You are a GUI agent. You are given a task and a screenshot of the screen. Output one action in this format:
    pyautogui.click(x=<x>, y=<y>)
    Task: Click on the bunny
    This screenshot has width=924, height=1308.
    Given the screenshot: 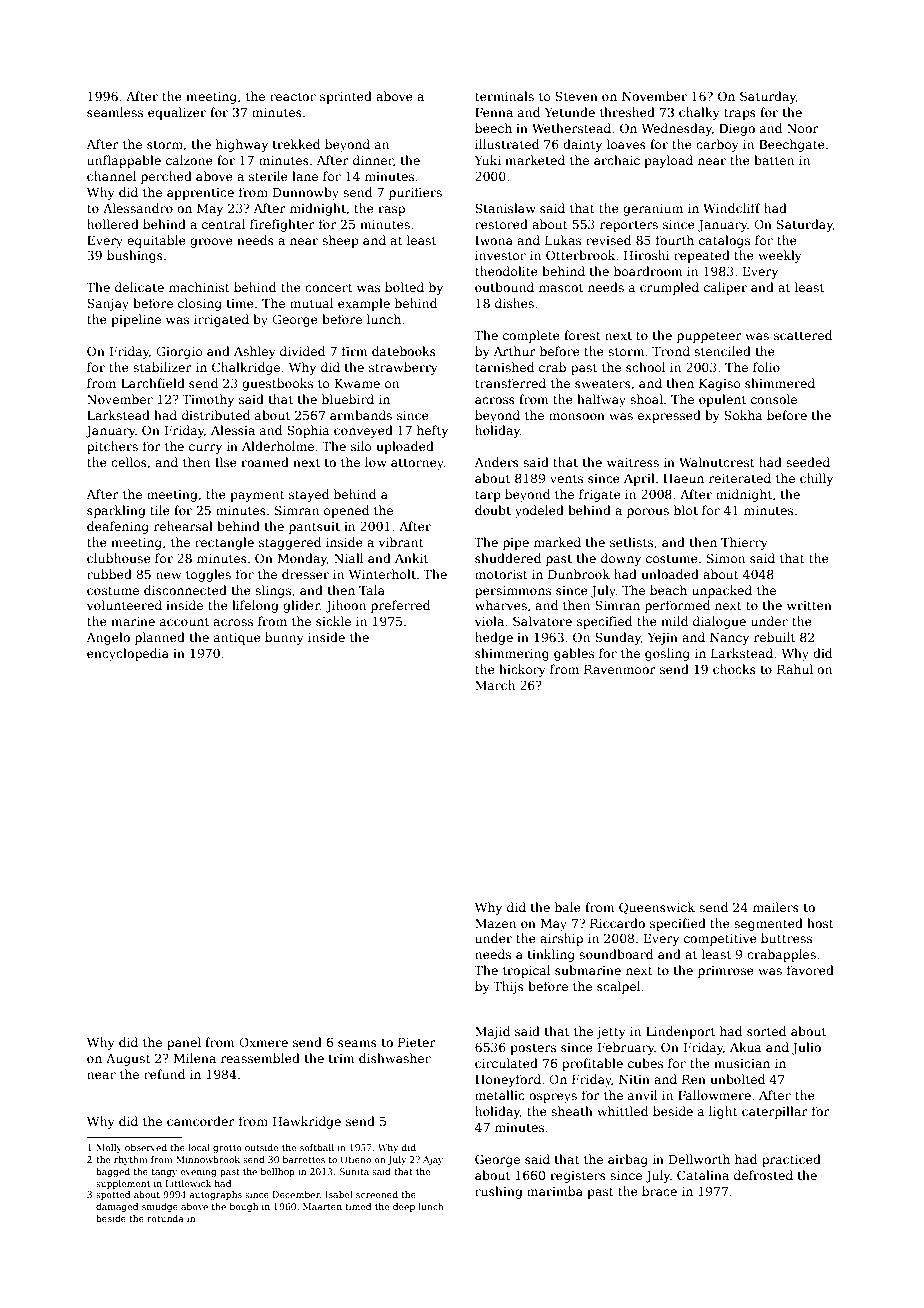 What is the action you would take?
    pyautogui.click(x=284, y=638)
